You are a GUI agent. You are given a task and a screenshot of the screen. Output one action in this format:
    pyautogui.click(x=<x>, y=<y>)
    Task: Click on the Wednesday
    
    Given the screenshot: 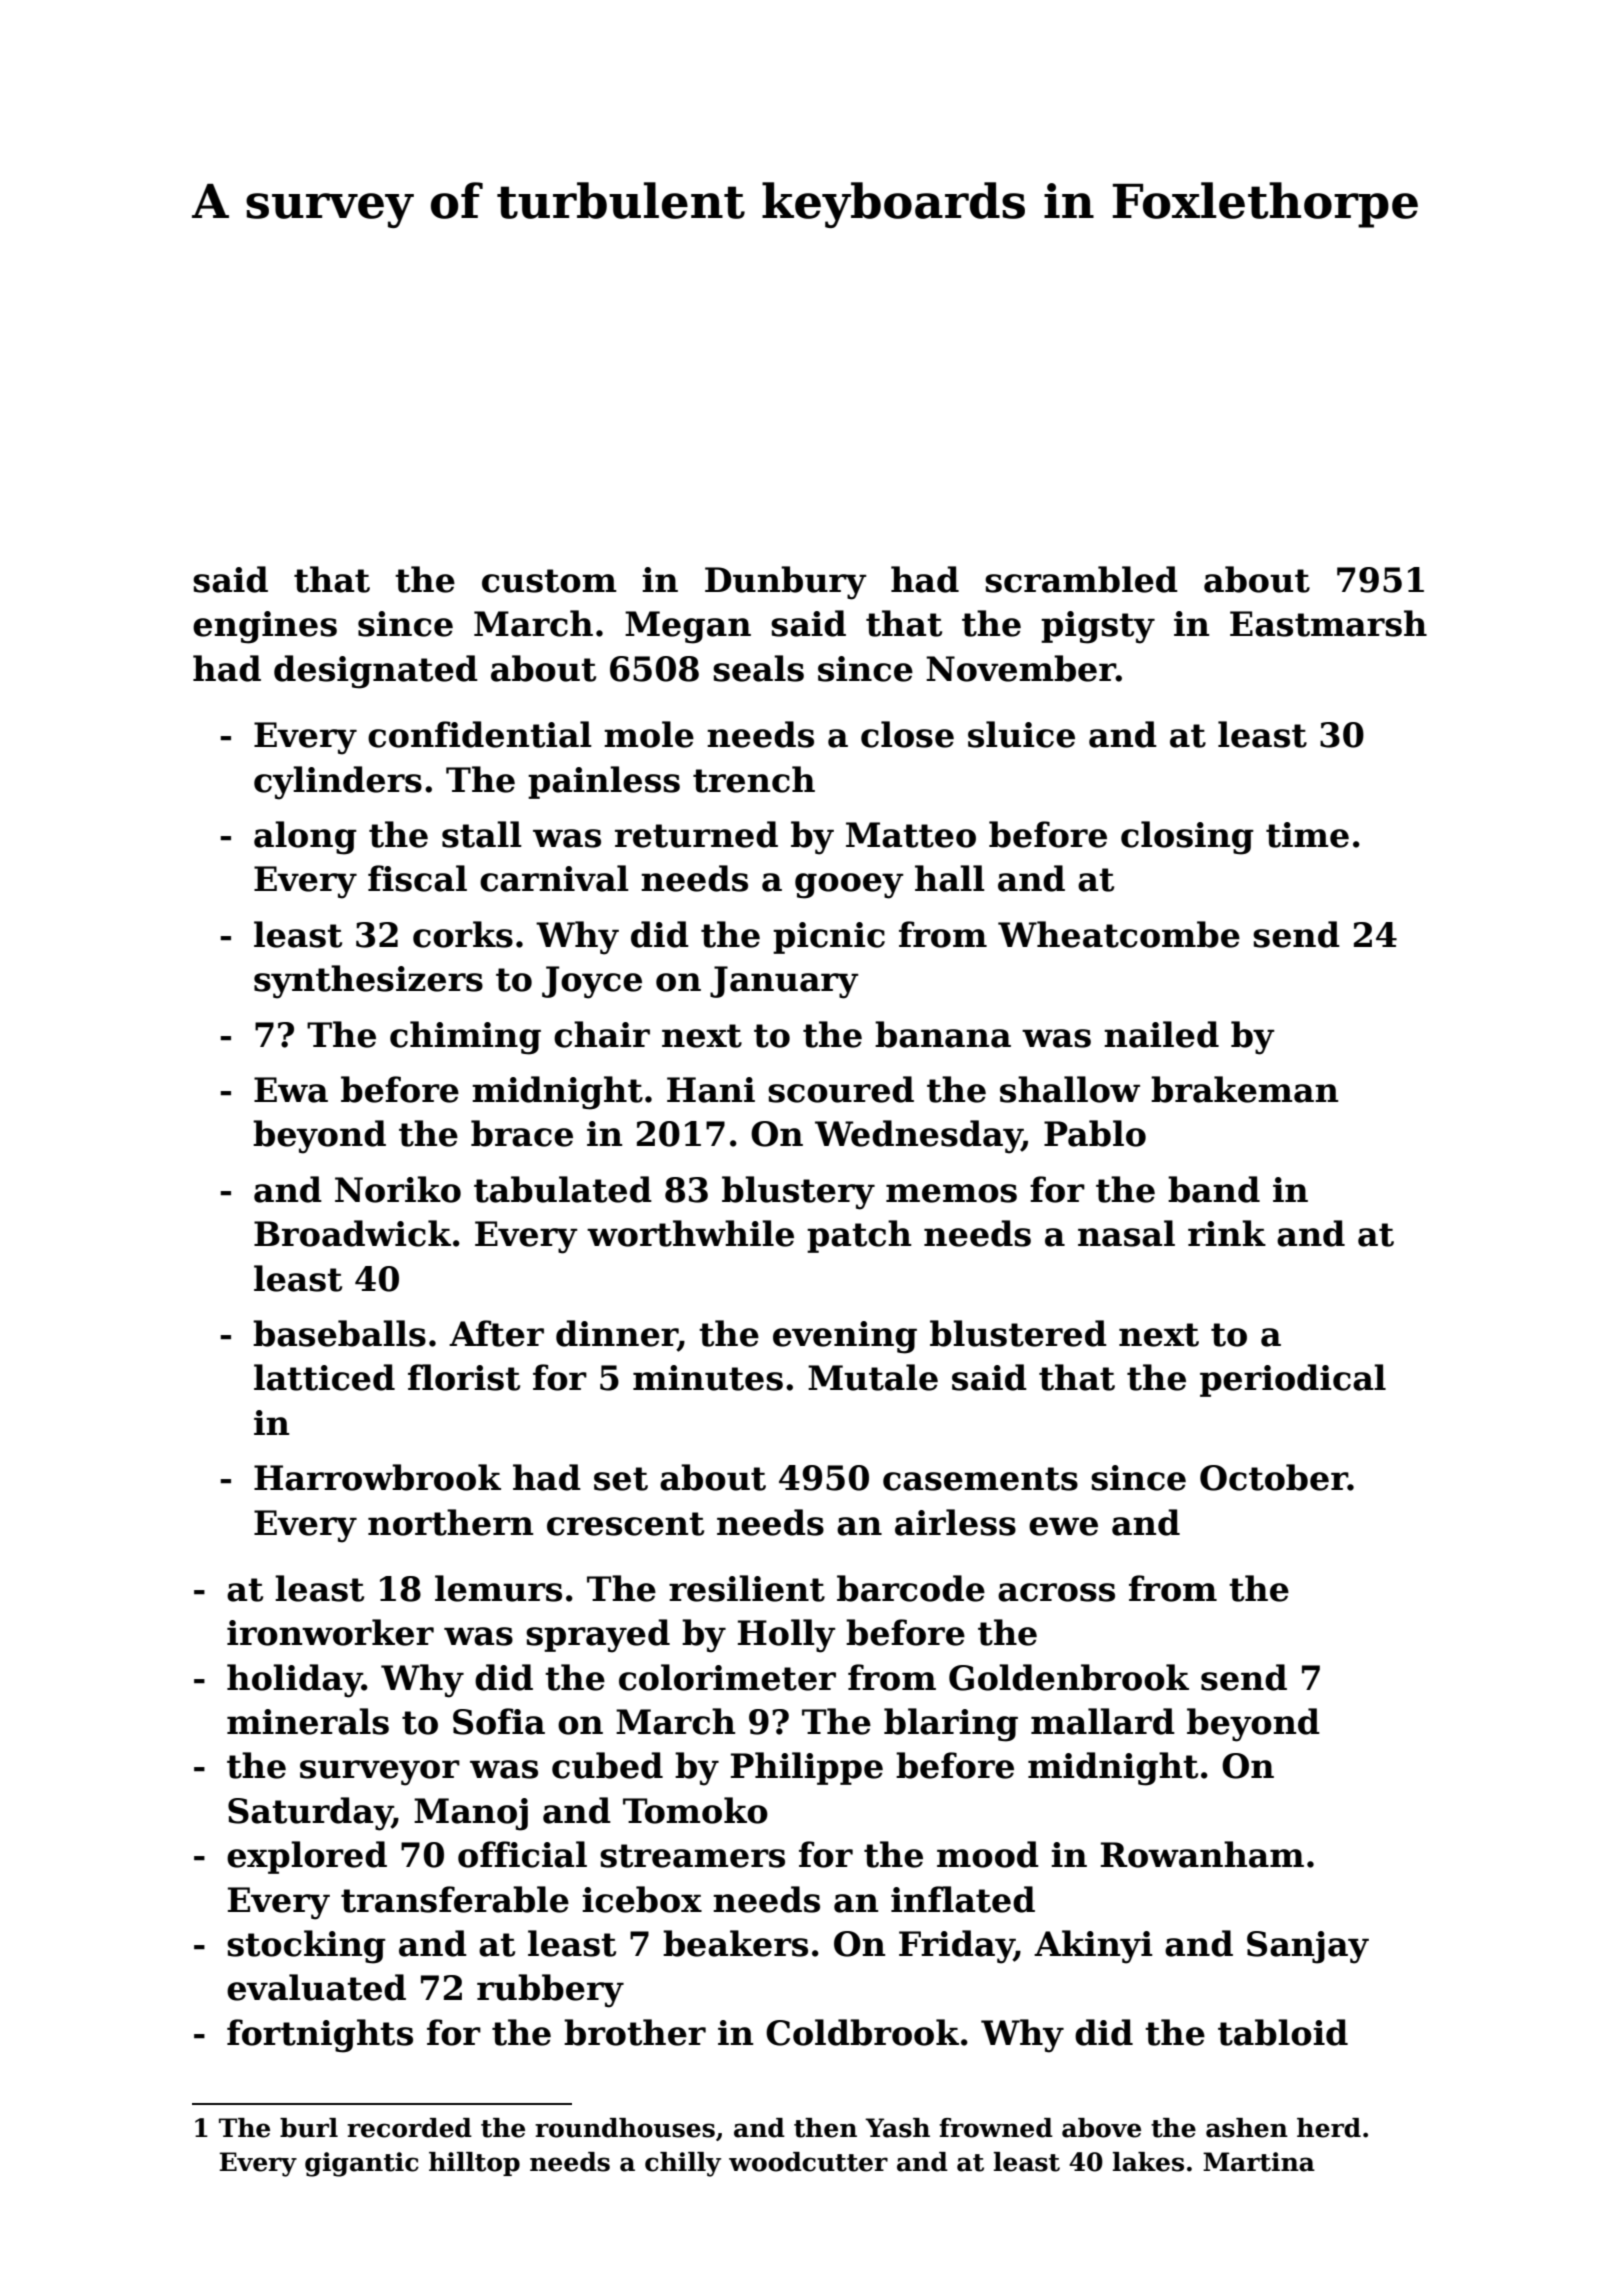 What is the action you would take?
    pyautogui.click(x=918, y=1137)
